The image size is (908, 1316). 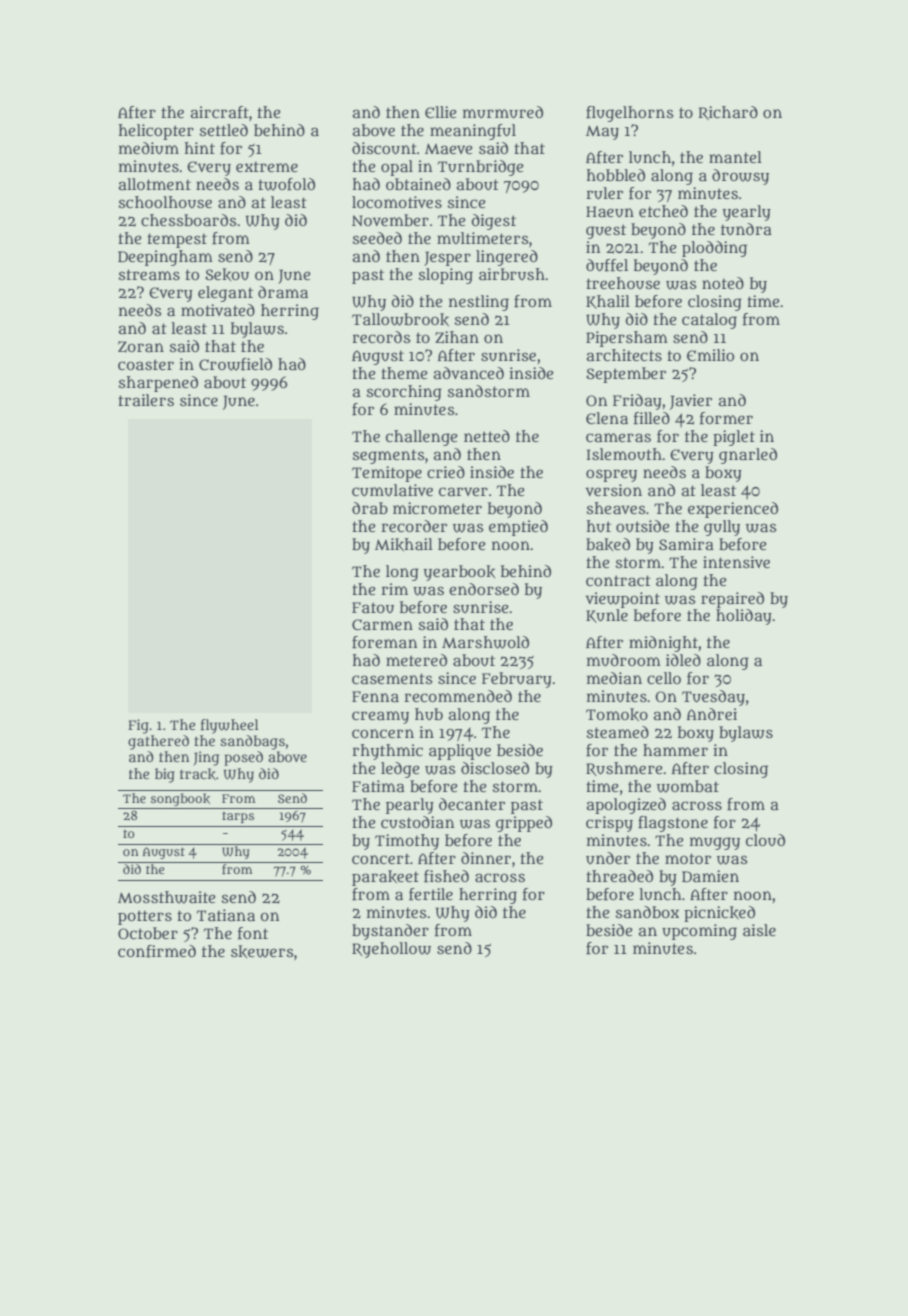 I want to click on Maeve, so click(x=449, y=149).
